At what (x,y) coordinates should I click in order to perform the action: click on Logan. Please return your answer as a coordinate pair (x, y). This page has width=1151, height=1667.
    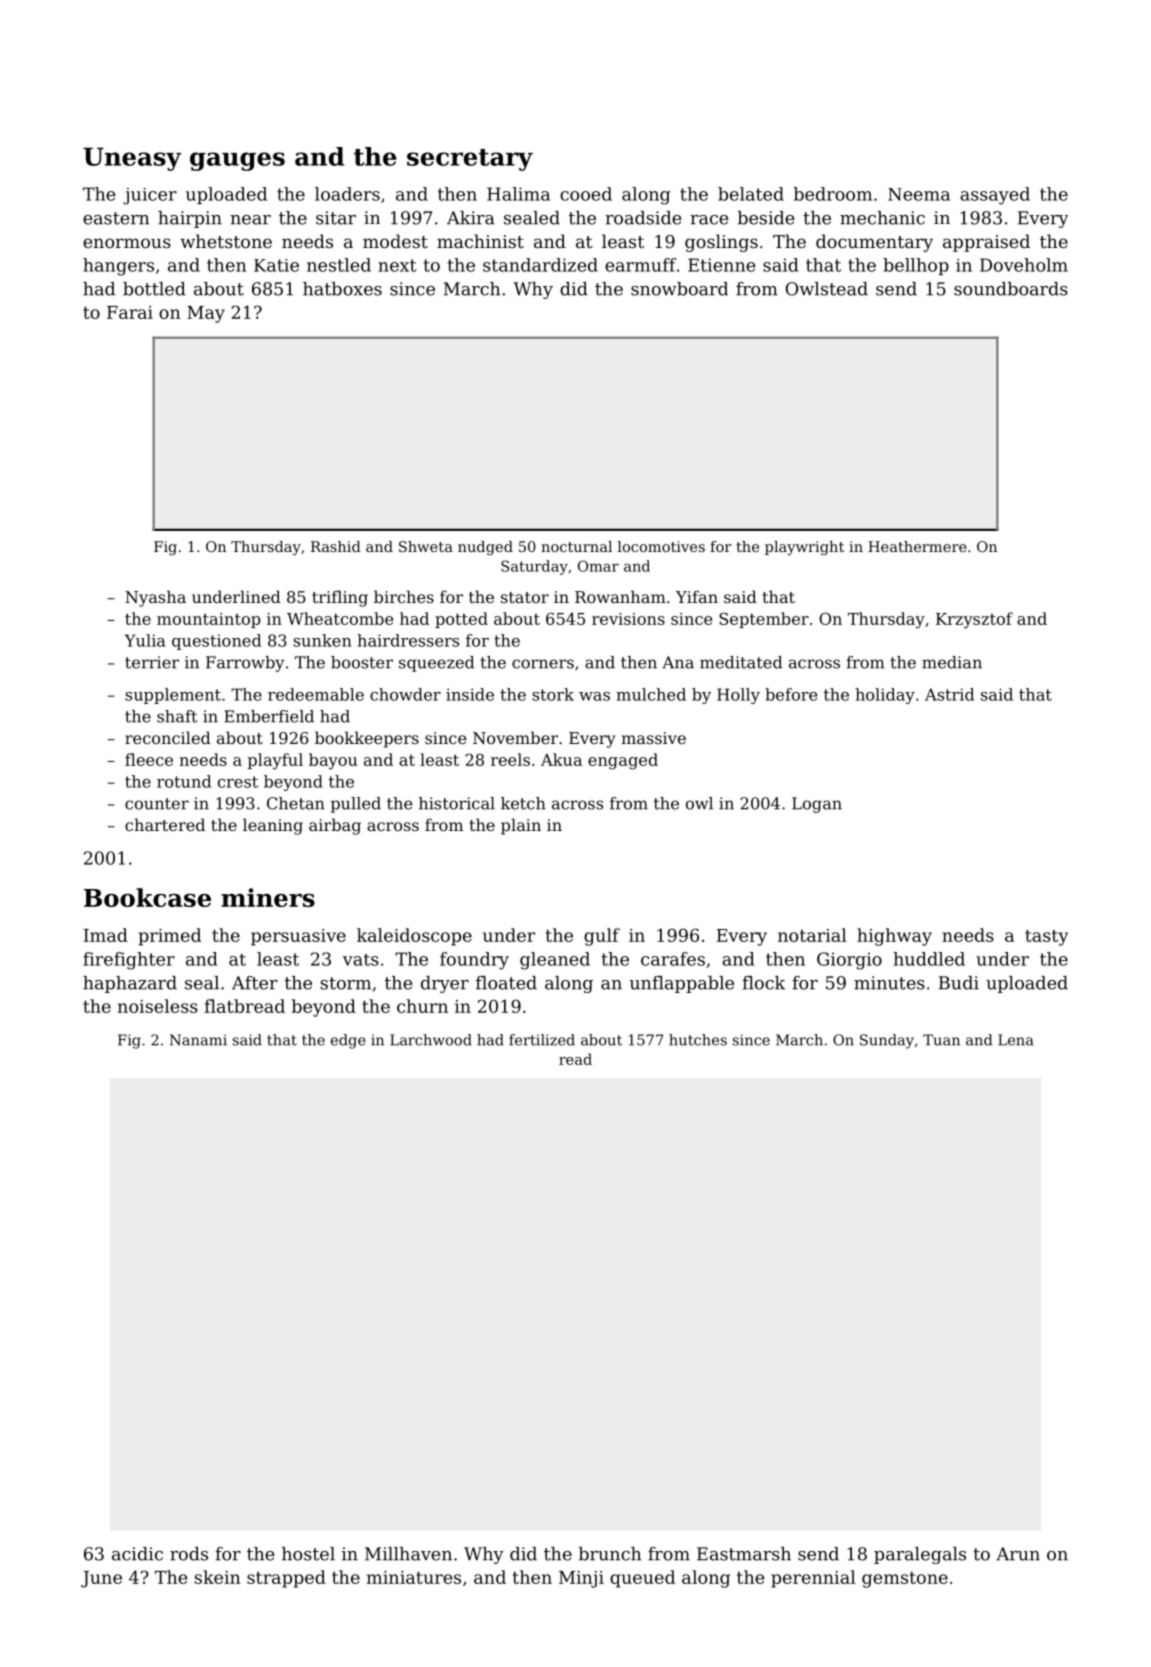
    Looking at the image, I should click on (817, 805).
